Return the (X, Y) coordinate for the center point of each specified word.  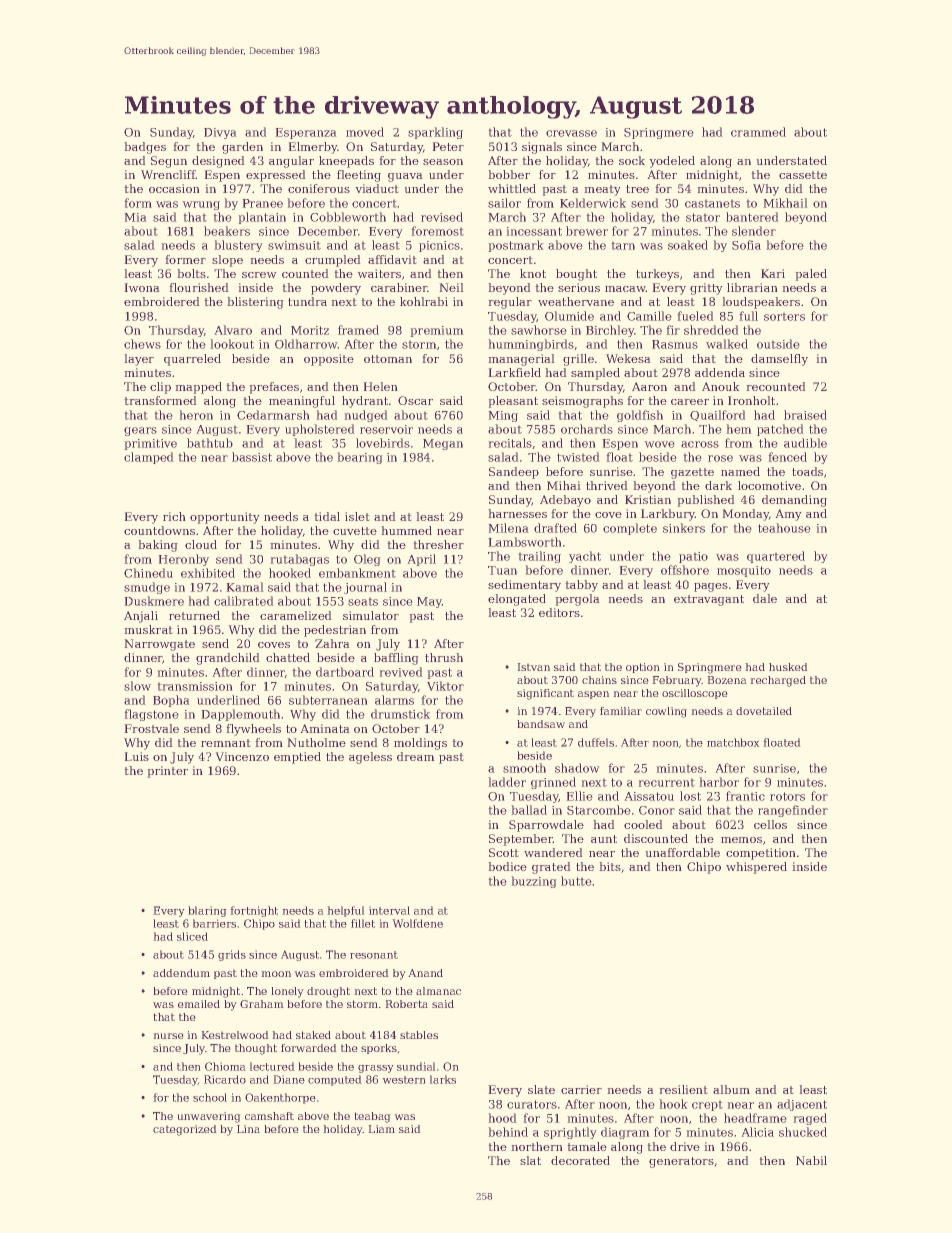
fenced (788, 457)
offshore (685, 570)
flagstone (151, 715)
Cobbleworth (348, 217)
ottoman (388, 359)
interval (389, 910)
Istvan (534, 667)
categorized (184, 1130)
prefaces (274, 388)
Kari (773, 273)
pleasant (513, 402)
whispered (756, 868)
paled (811, 275)
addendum (181, 973)
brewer (587, 231)
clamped (148, 458)
